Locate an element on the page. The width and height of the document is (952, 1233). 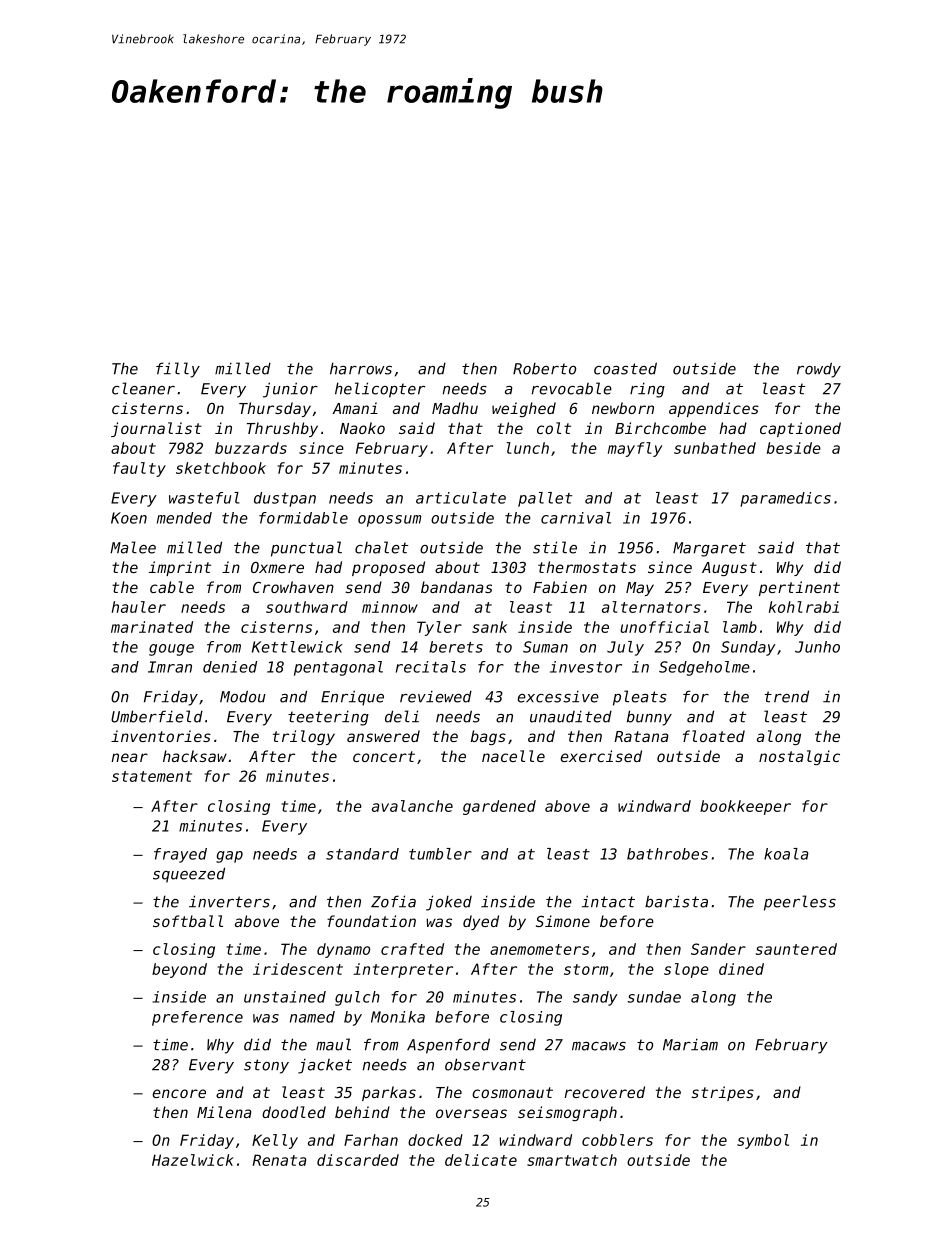
crafted is located at coordinates (412, 949).
